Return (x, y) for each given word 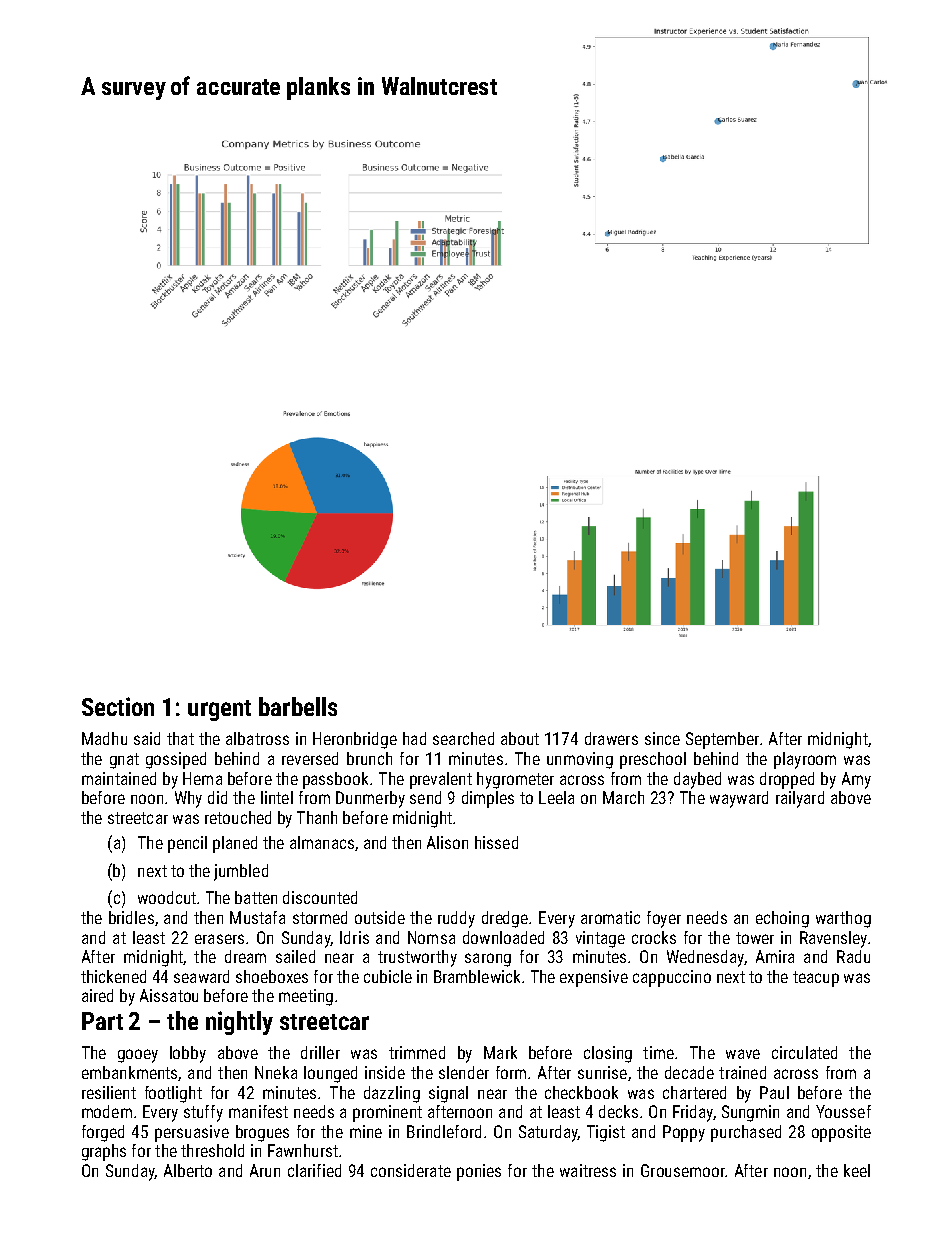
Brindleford (444, 1131)
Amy (856, 780)
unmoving (580, 760)
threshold (212, 1150)
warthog (843, 919)
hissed (496, 842)
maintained (119, 778)
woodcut (167, 897)
